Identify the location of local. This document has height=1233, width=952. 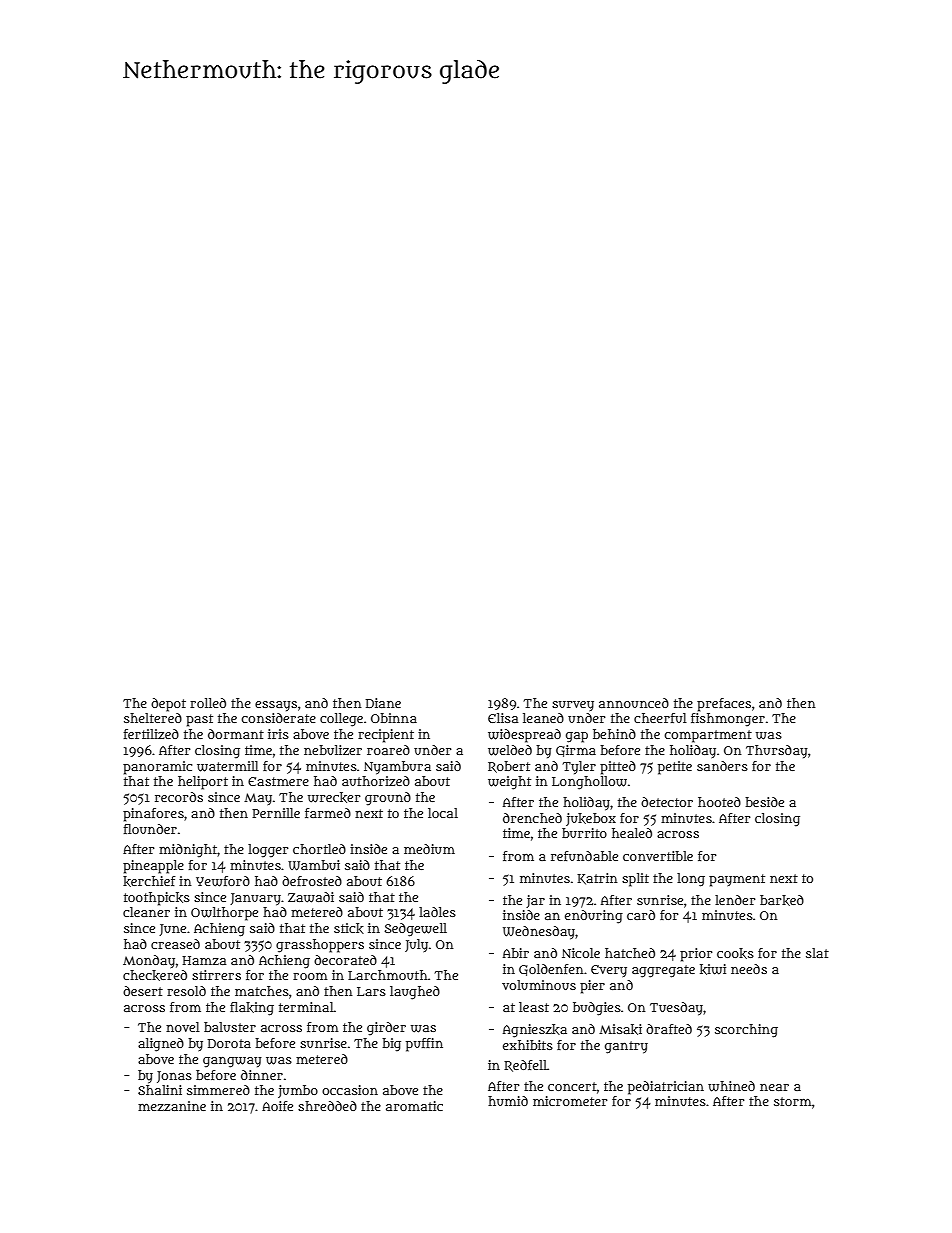
(443, 813).
